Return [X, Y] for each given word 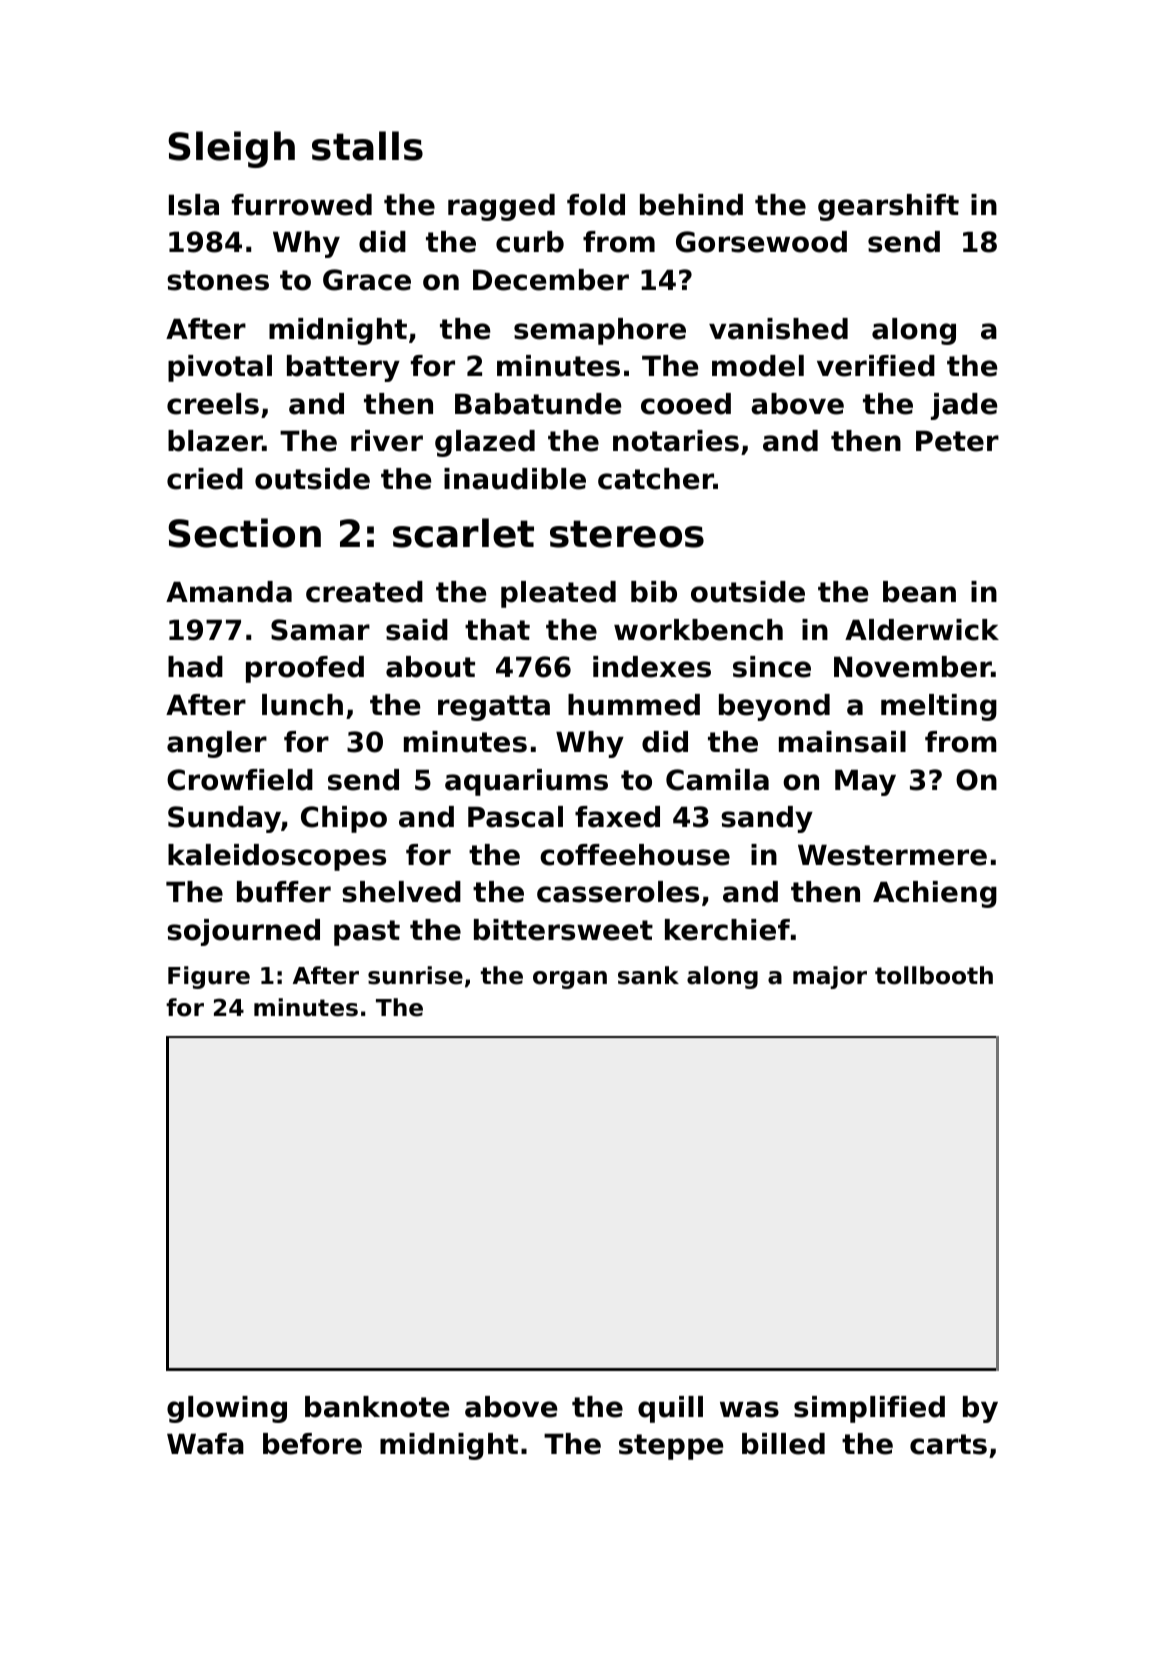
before [312, 1444]
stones [218, 280]
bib [654, 592]
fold [596, 205]
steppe [671, 1447]
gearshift [888, 207]
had [195, 667]
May [865, 782]
